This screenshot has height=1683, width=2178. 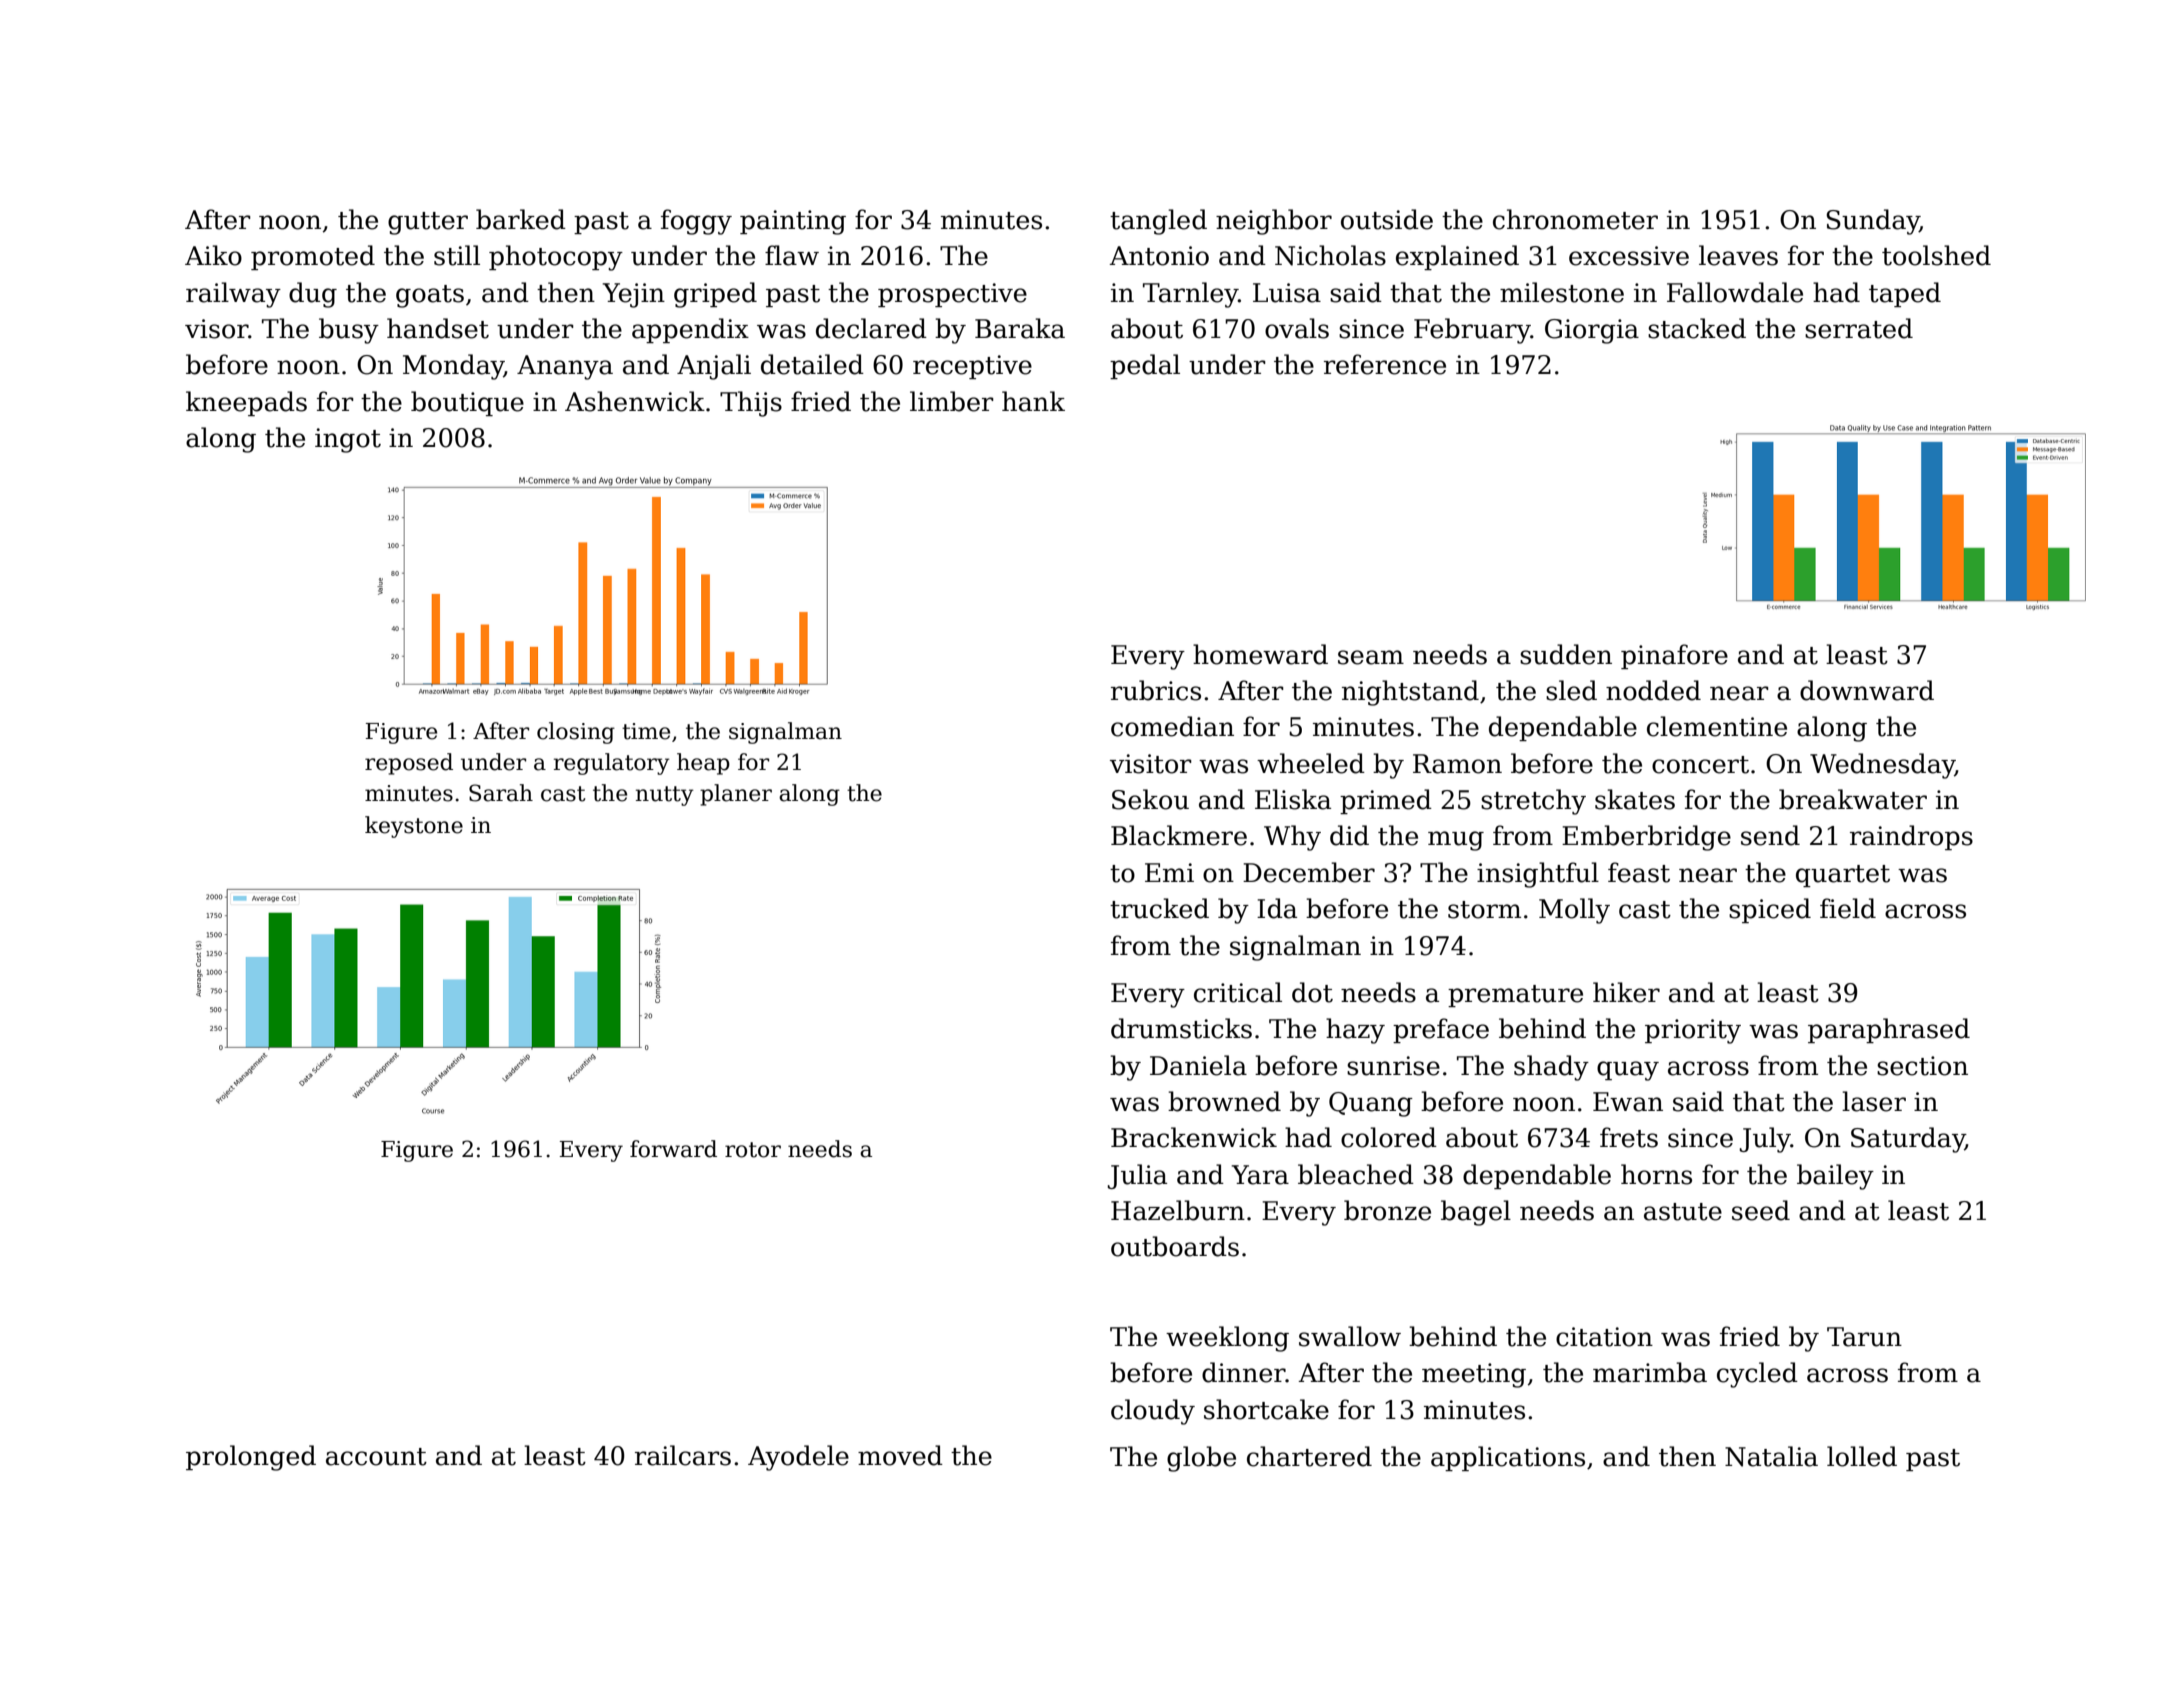 I want to click on trucked, so click(x=1159, y=908).
